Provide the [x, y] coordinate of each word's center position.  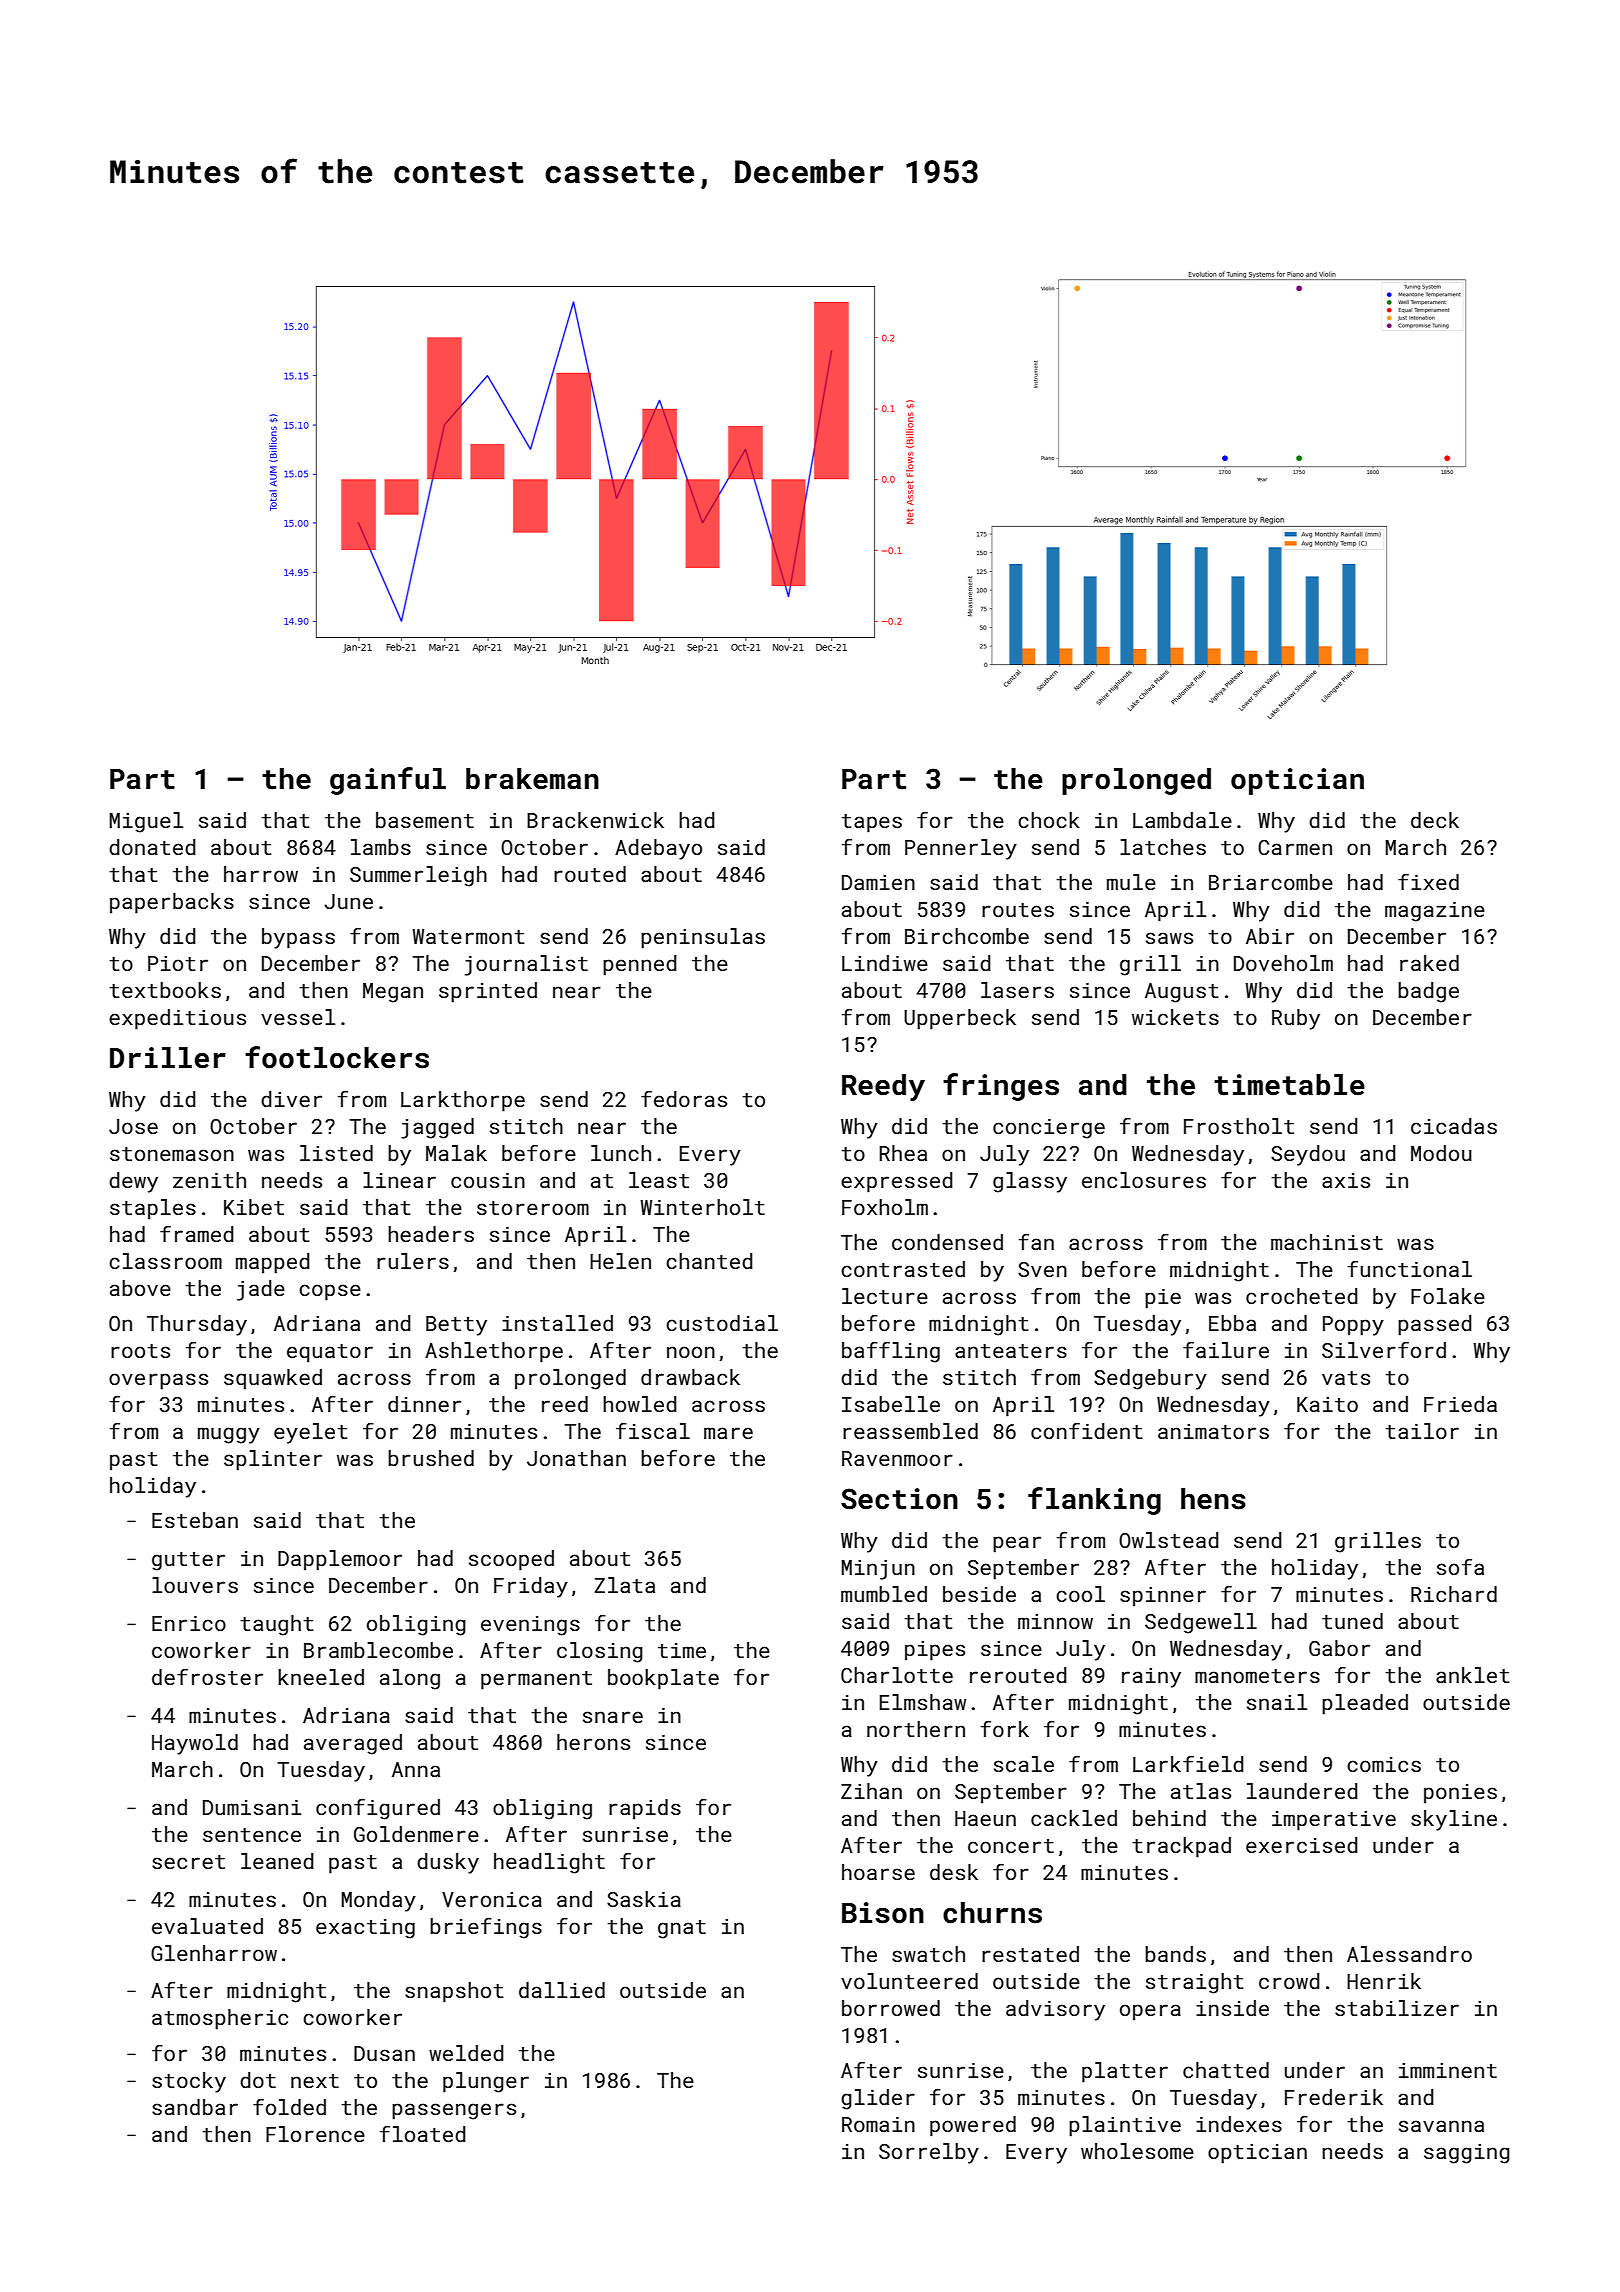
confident [1086, 1430]
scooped [511, 1560]
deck [1435, 820]
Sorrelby [929, 2153]
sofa [1460, 1566]
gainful [388, 781]
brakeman [532, 779]
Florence [315, 2134]
